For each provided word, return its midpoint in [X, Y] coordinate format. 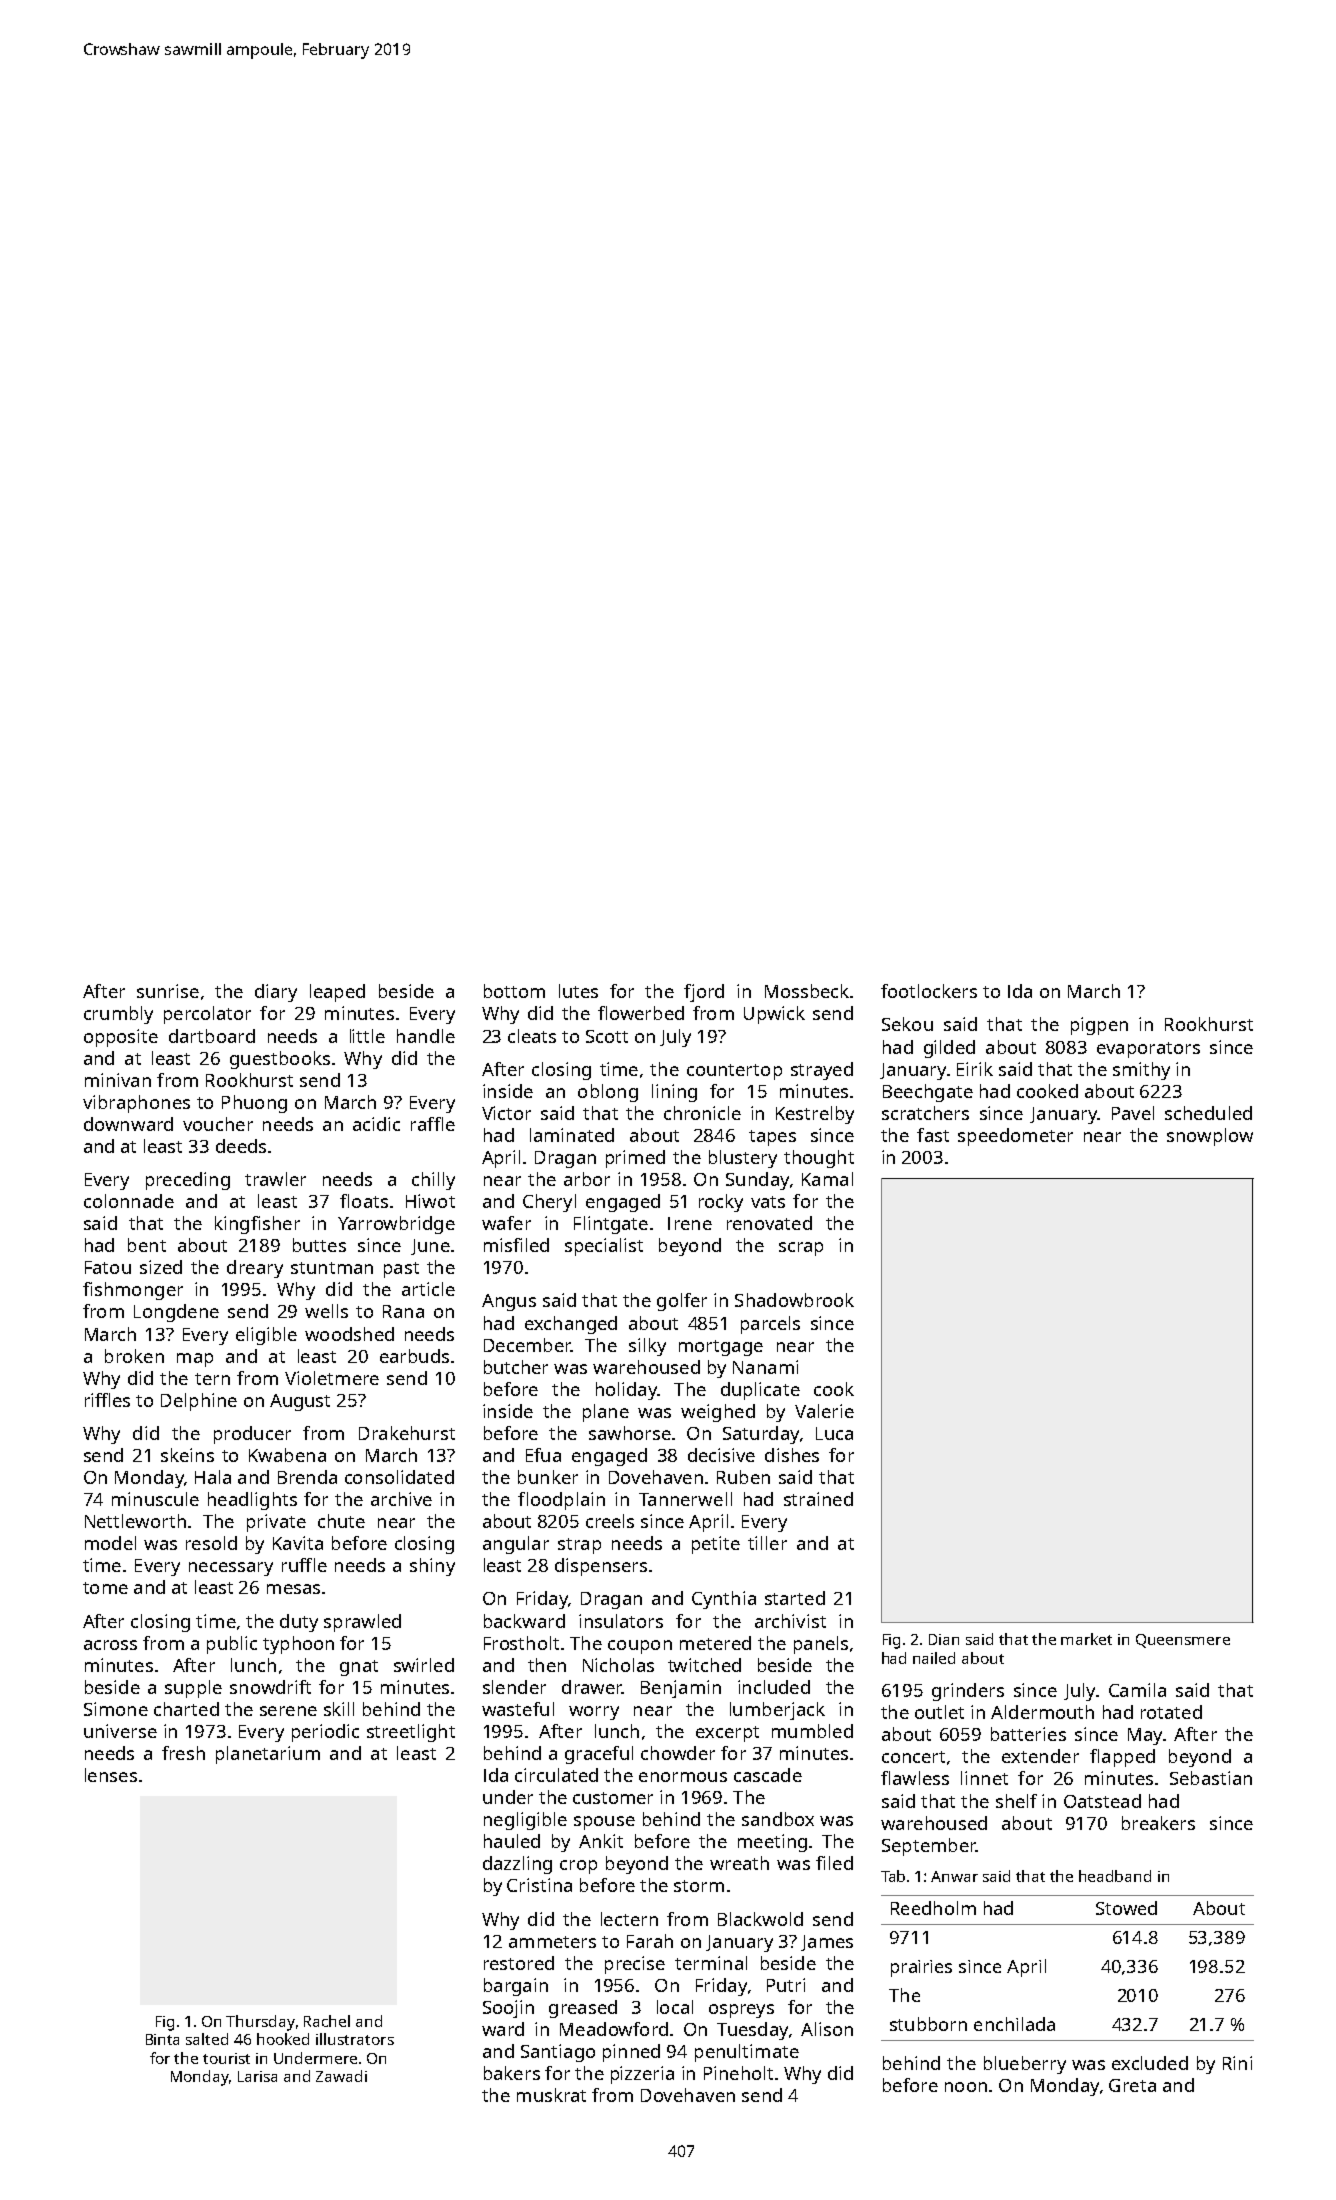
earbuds [414, 1356]
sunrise [168, 991]
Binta [162, 2039]
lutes [578, 991]
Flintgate [611, 1225]
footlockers [929, 991]
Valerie [824, 1411]
